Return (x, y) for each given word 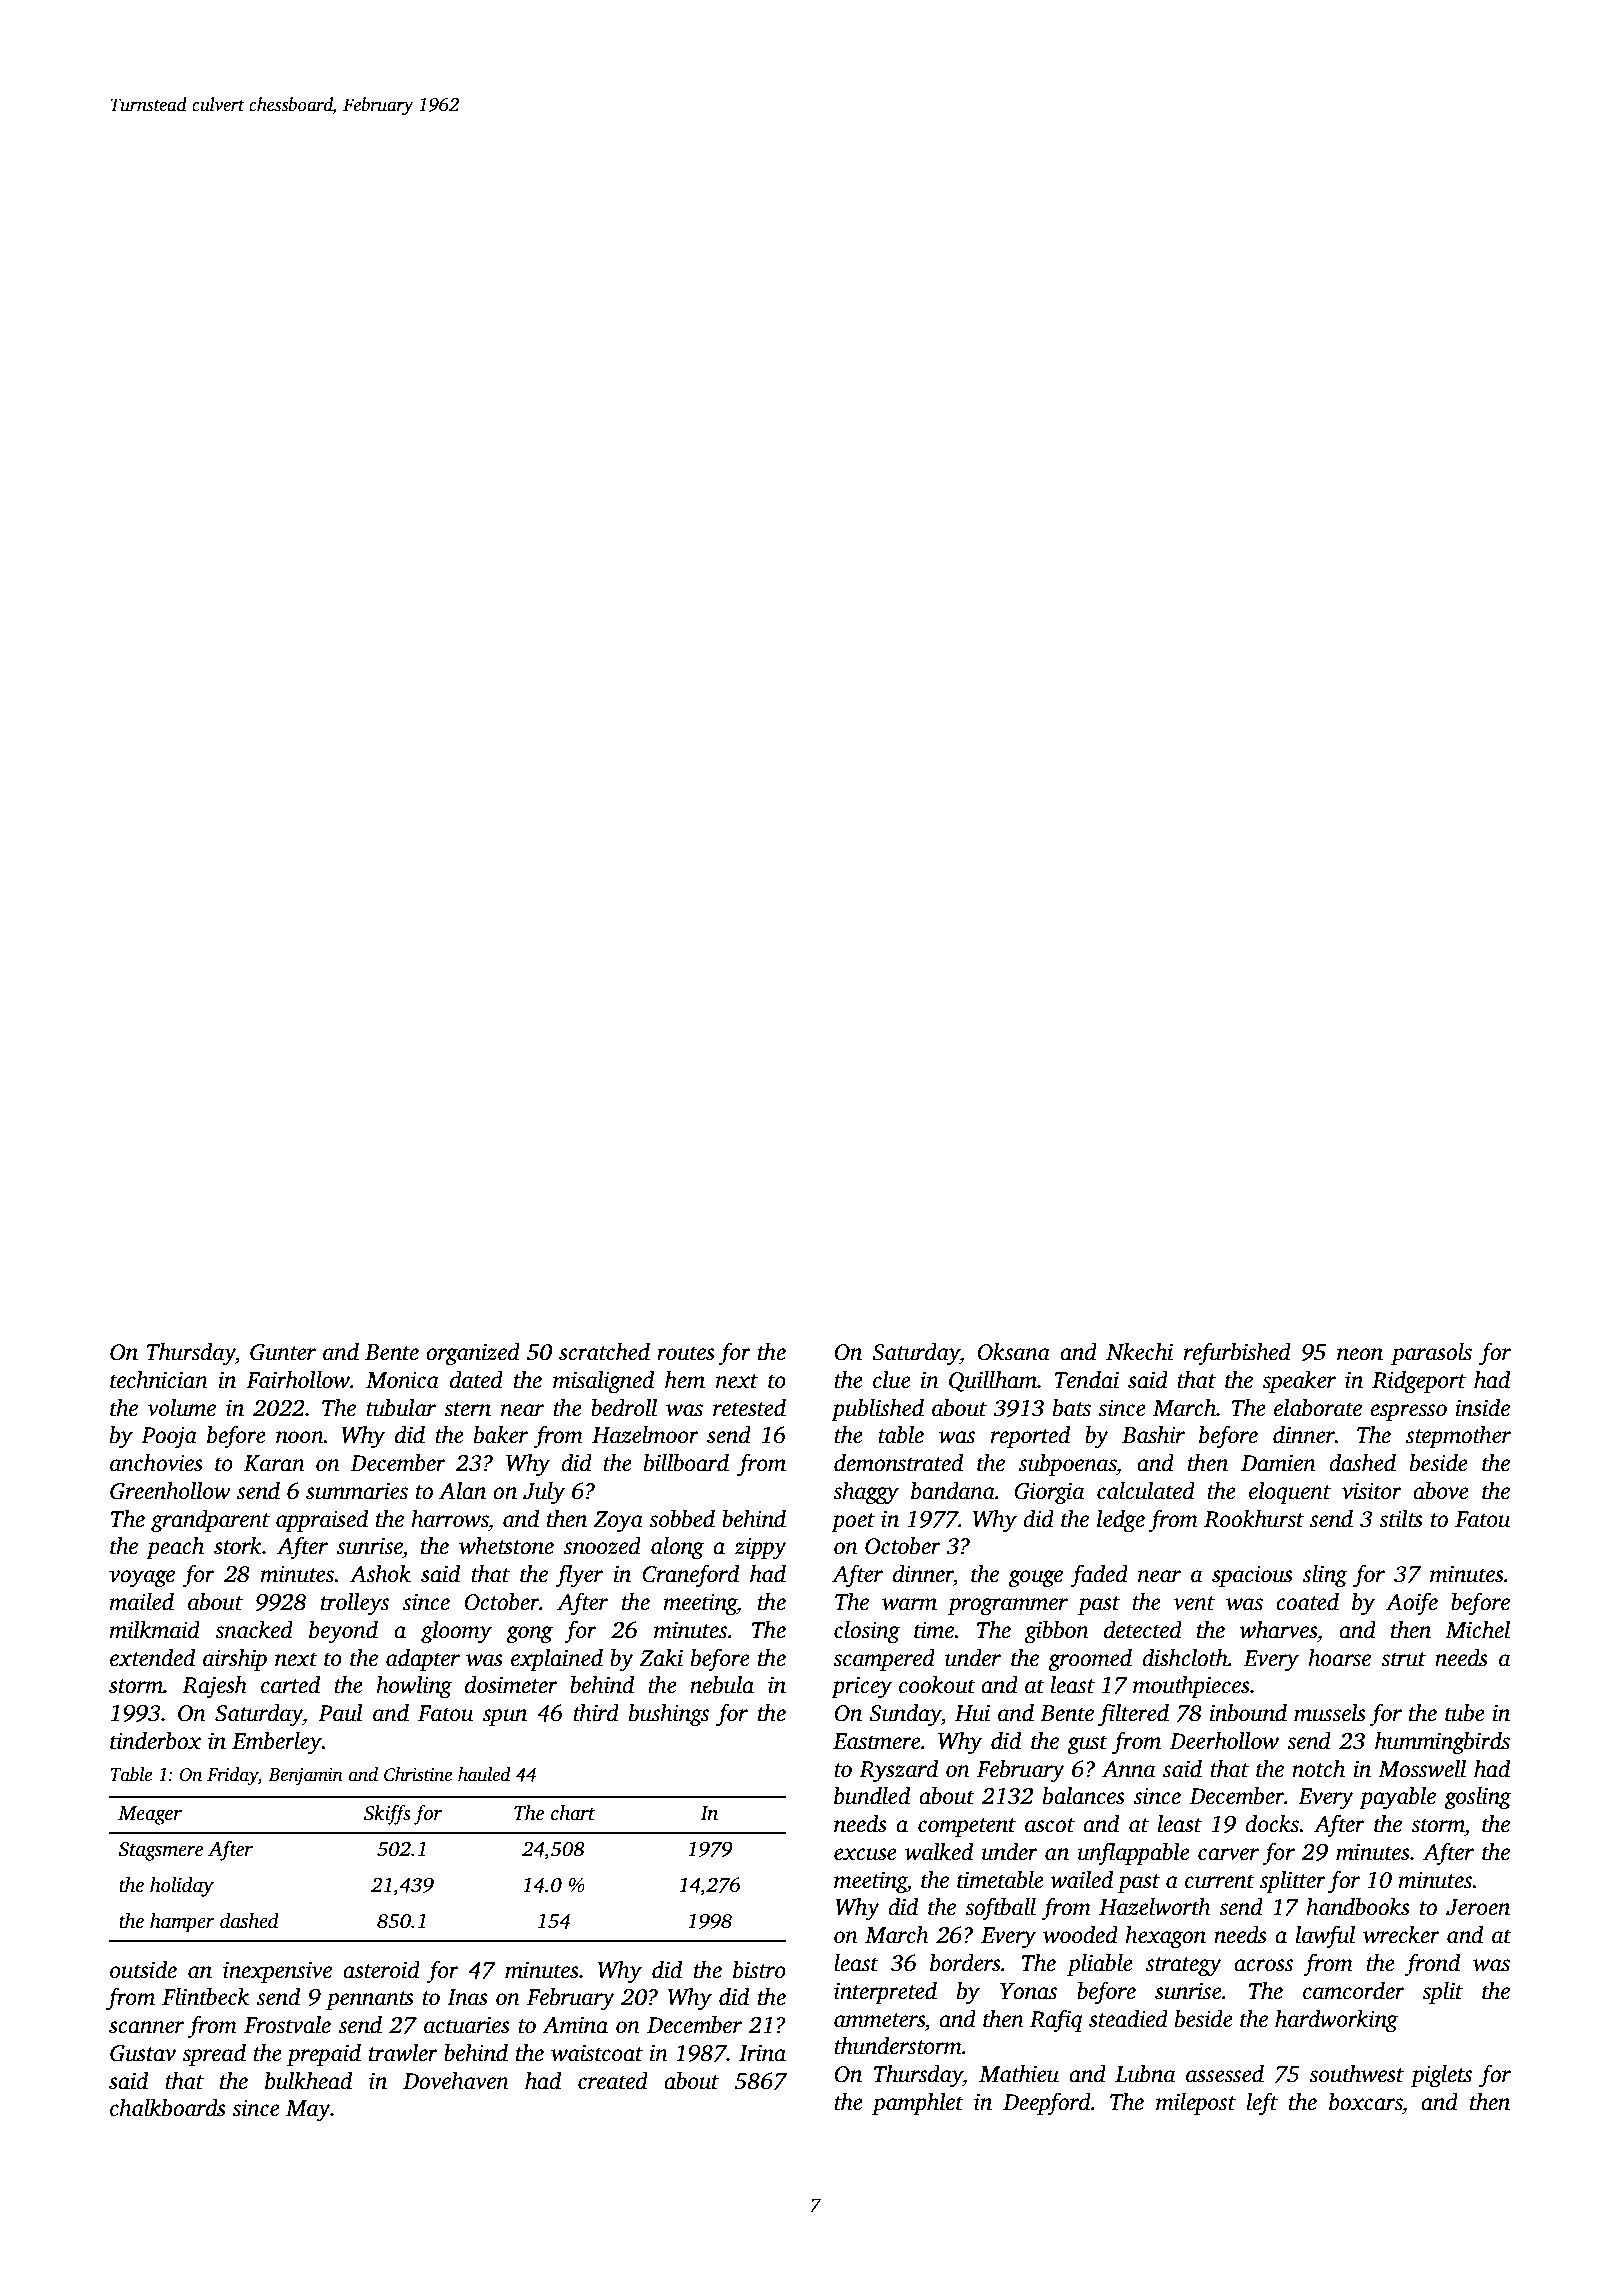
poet (853, 1522)
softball (1000, 1908)
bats (1072, 1408)
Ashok (380, 1574)
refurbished (1237, 1353)
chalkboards (168, 2108)
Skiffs (387, 1814)
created (613, 2081)
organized (473, 1354)
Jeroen (1478, 1907)
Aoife (1412, 1603)
